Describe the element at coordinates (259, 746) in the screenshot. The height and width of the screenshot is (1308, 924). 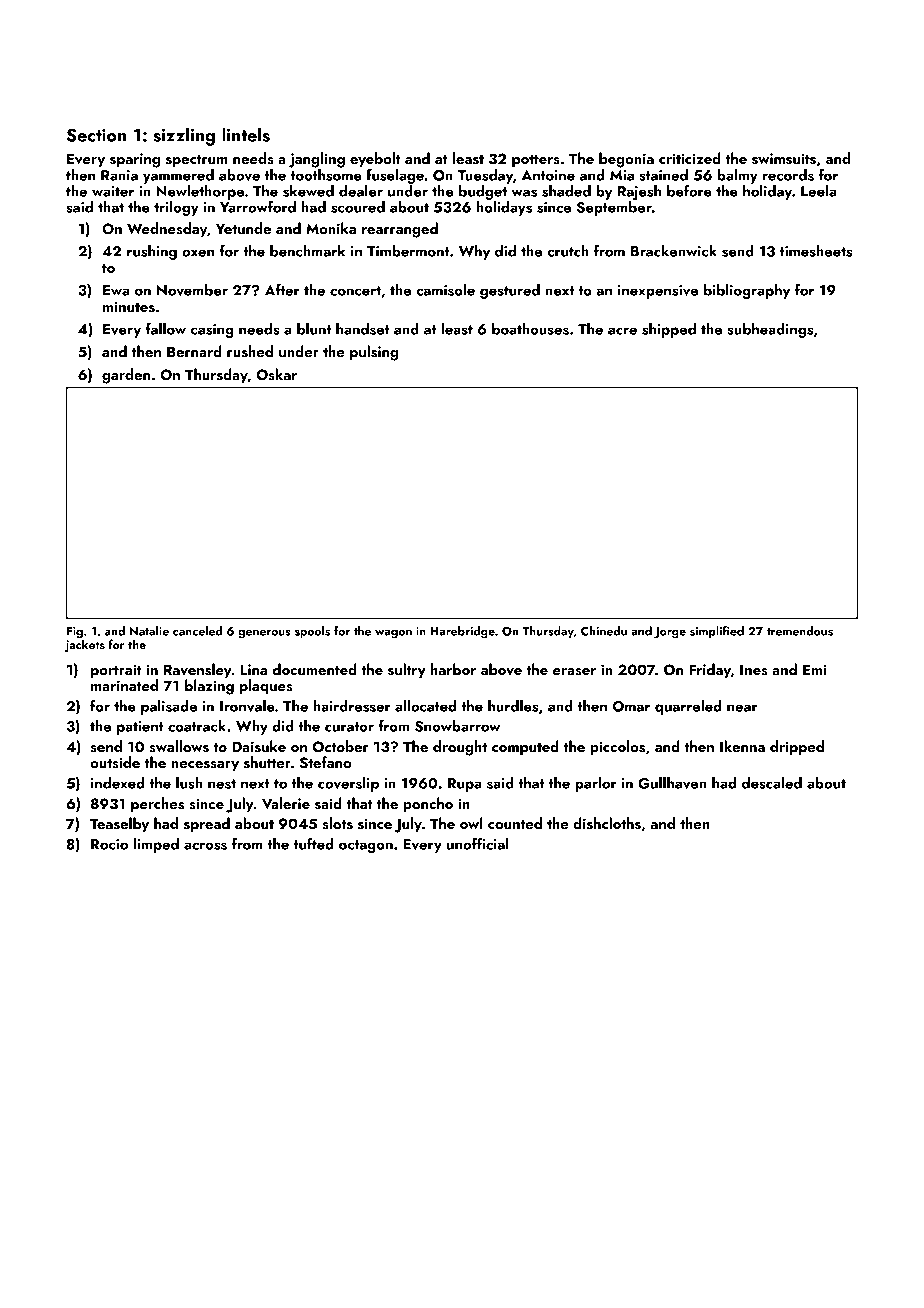
I see `Daisuke` at that location.
